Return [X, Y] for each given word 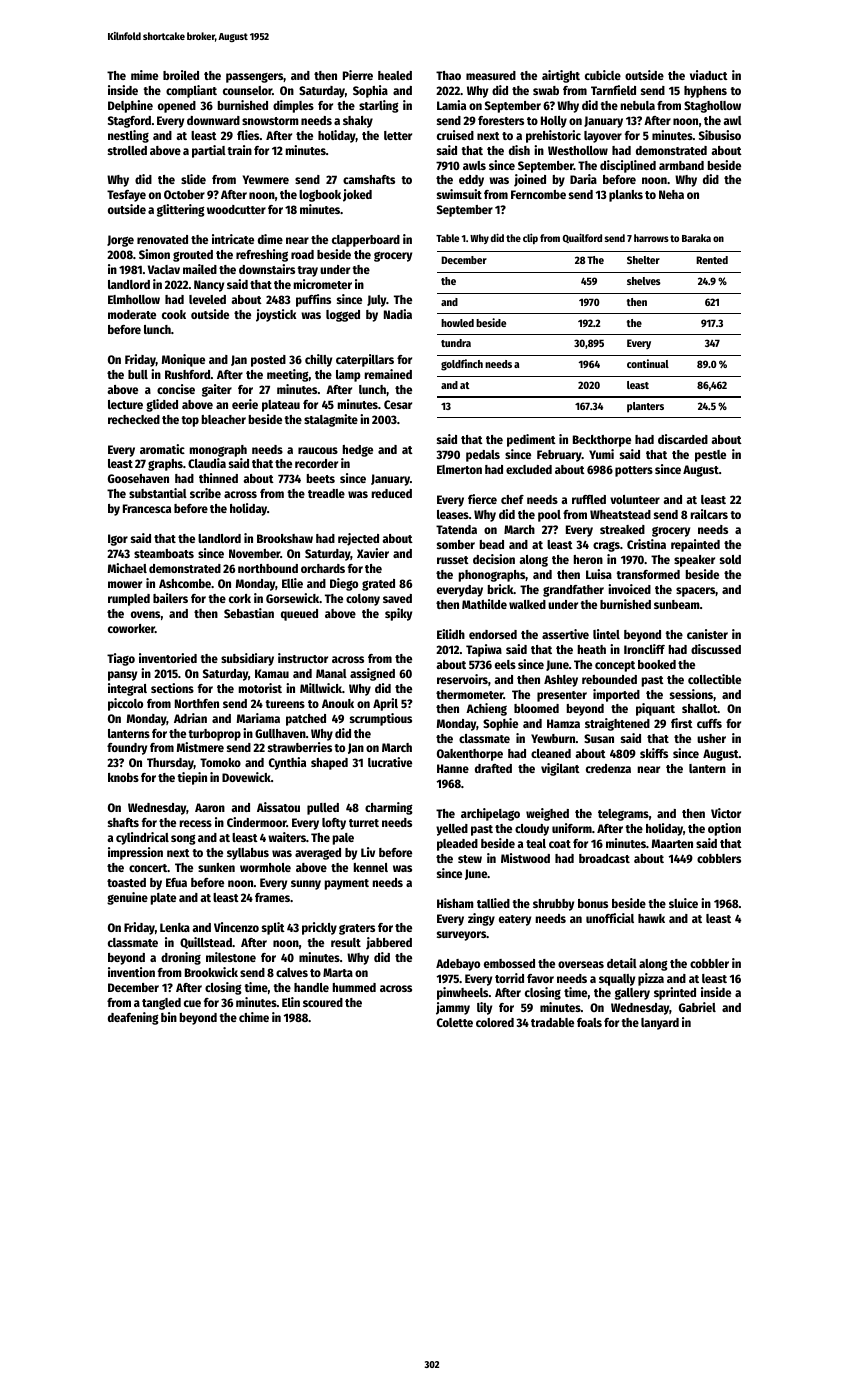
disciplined [628, 166]
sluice [683, 903]
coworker [131, 628]
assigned [372, 674]
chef [512, 499]
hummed [354, 987]
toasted [126, 882]
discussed [716, 649]
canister [707, 634]
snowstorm [270, 121]
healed [395, 75]
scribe [205, 493]
